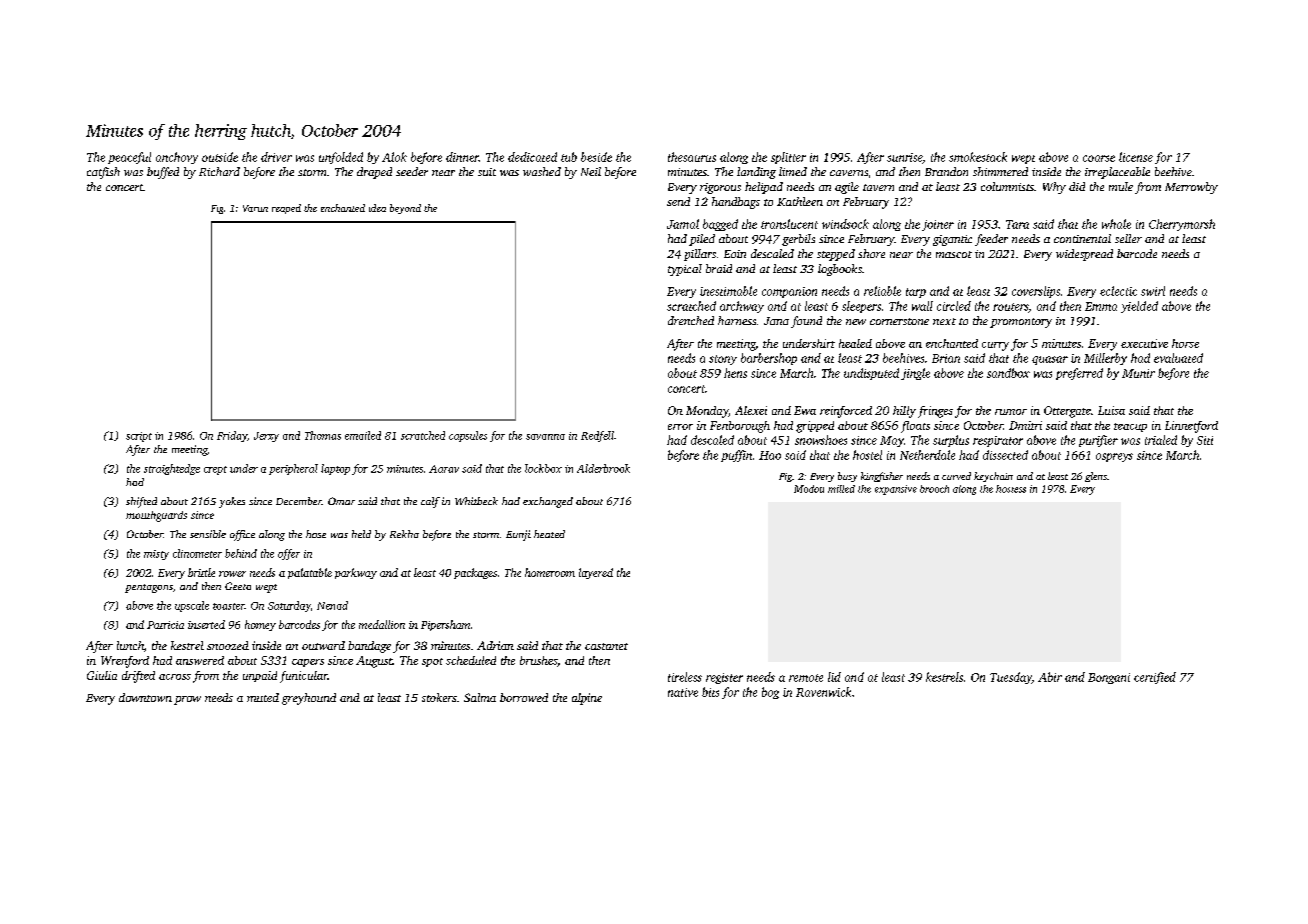 This page has height=924, width=1308. What do you see at coordinates (800, 201) in the page?
I see `Kathleen` at bounding box center [800, 201].
